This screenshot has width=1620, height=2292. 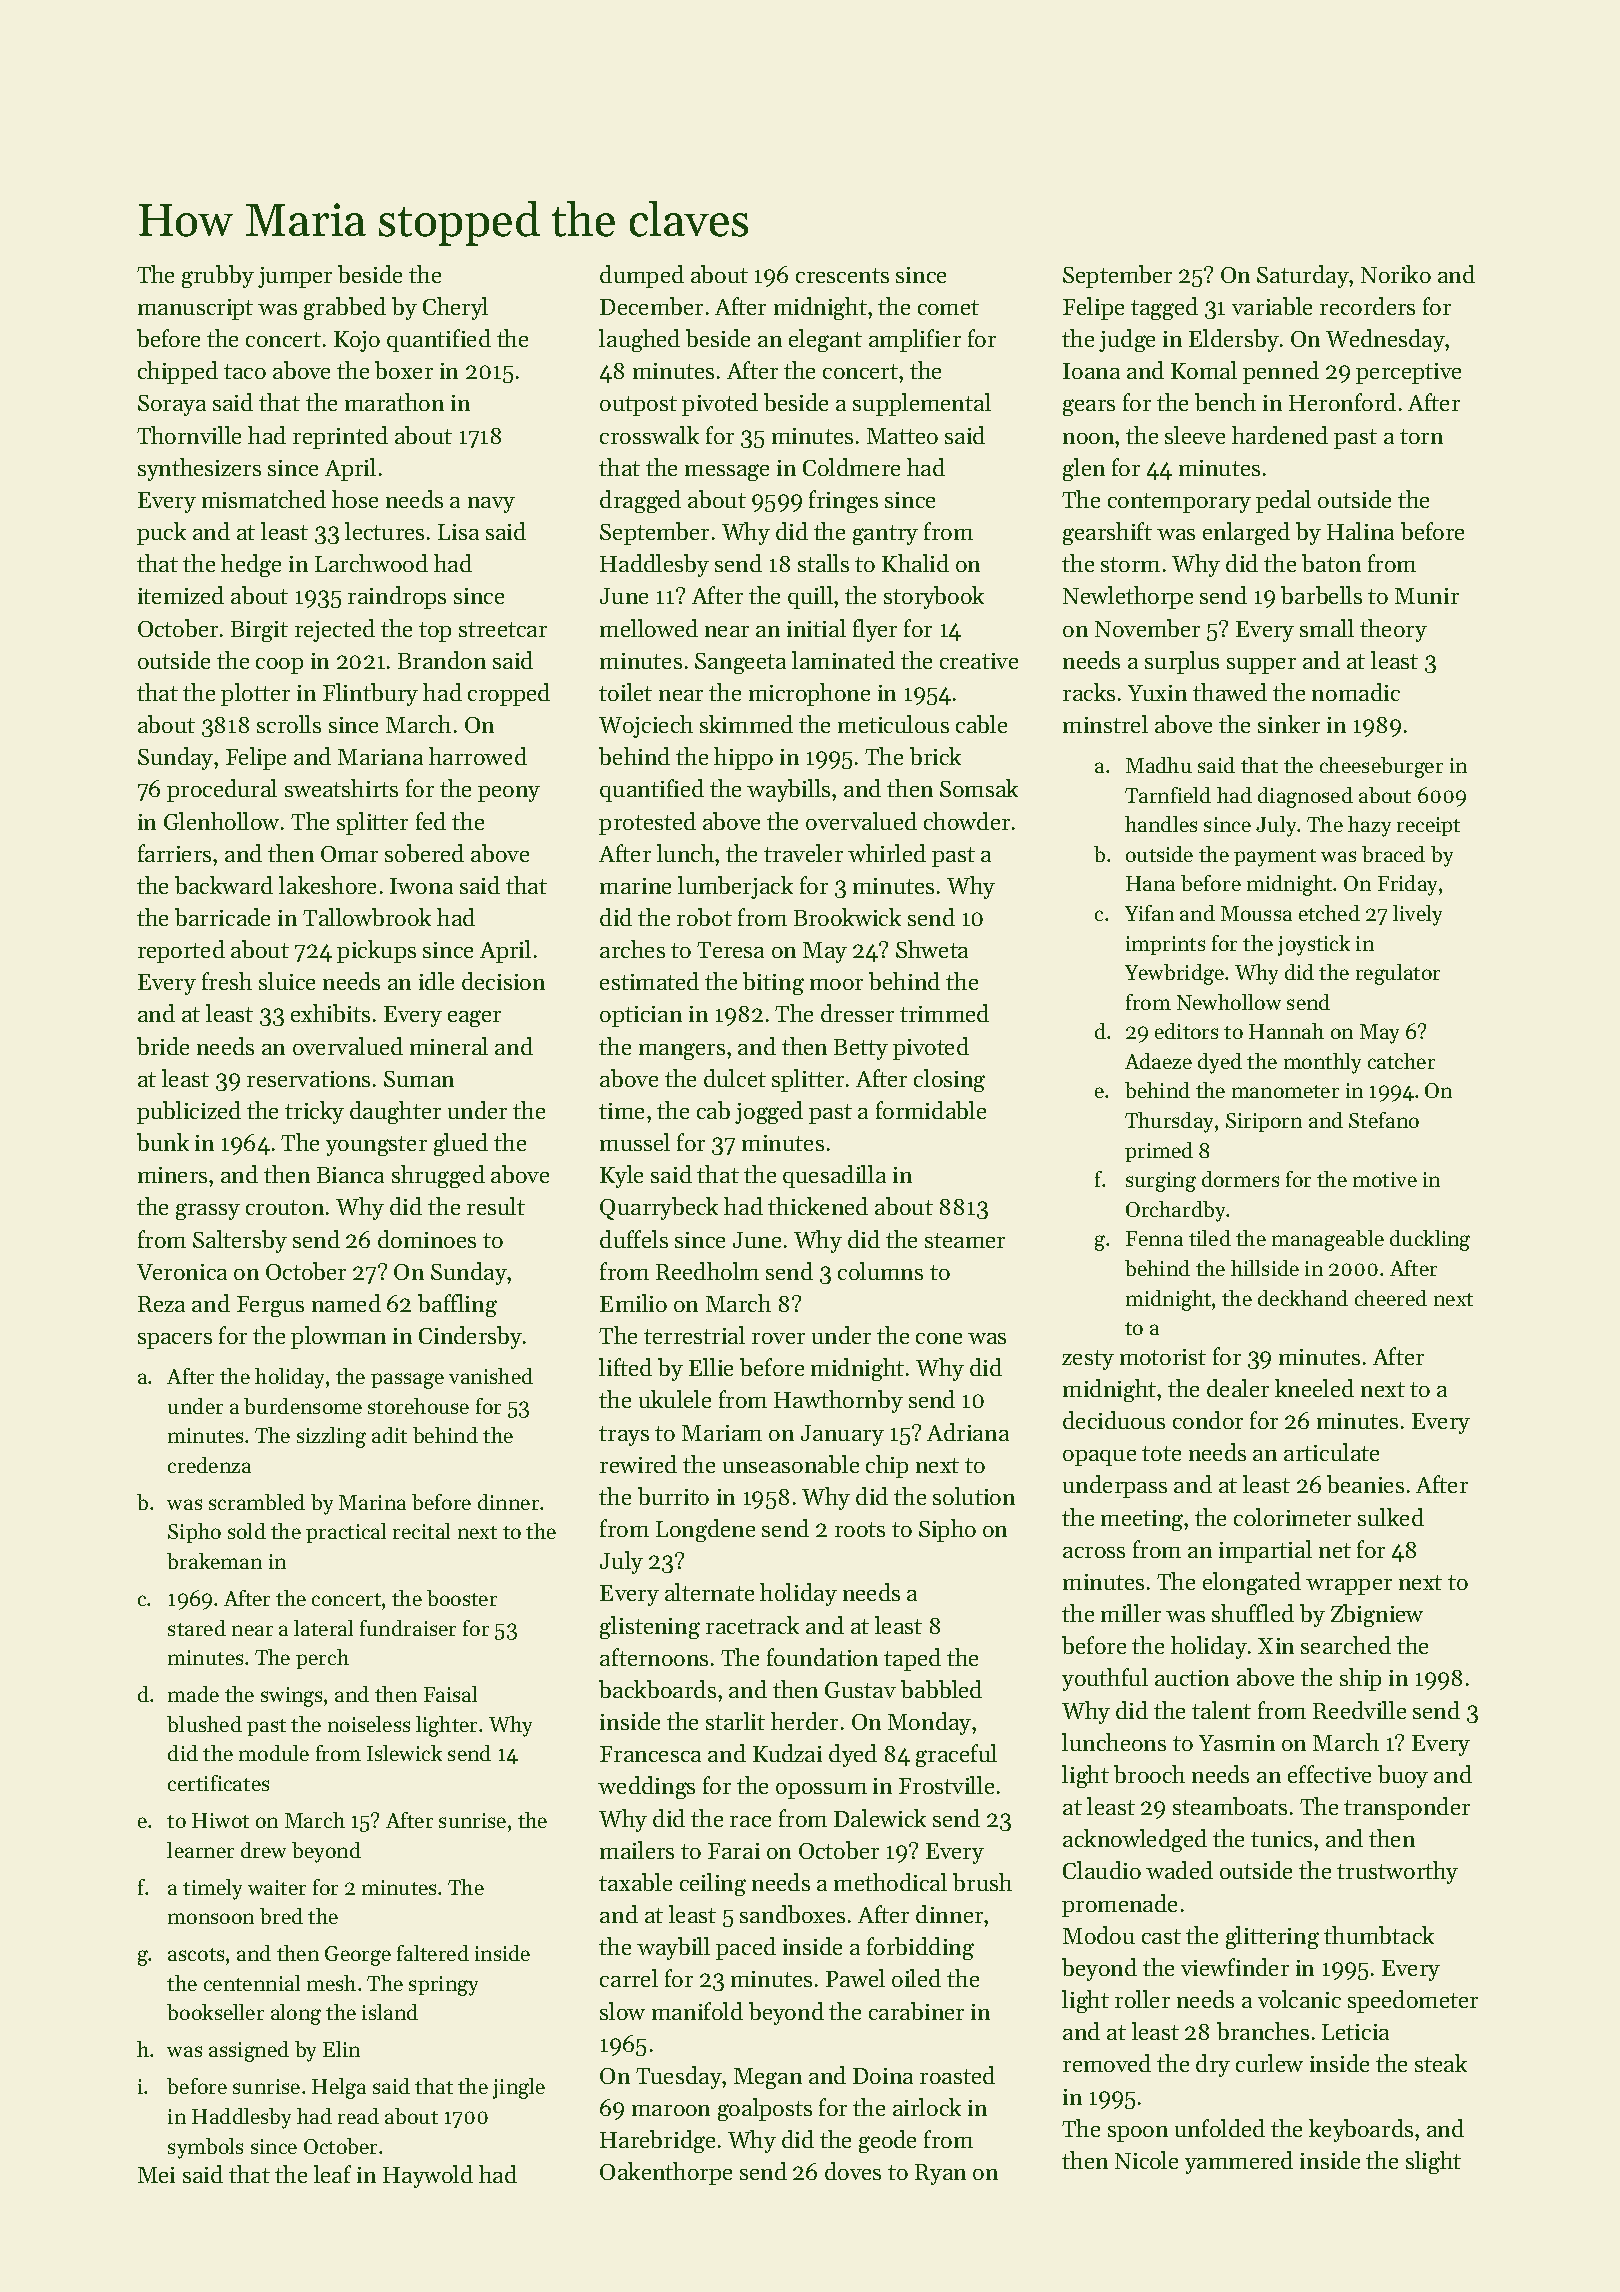 What do you see at coordinates (323, 1628) in the screenshot?
I see `lateral` at bounding box center [323, 1628].
